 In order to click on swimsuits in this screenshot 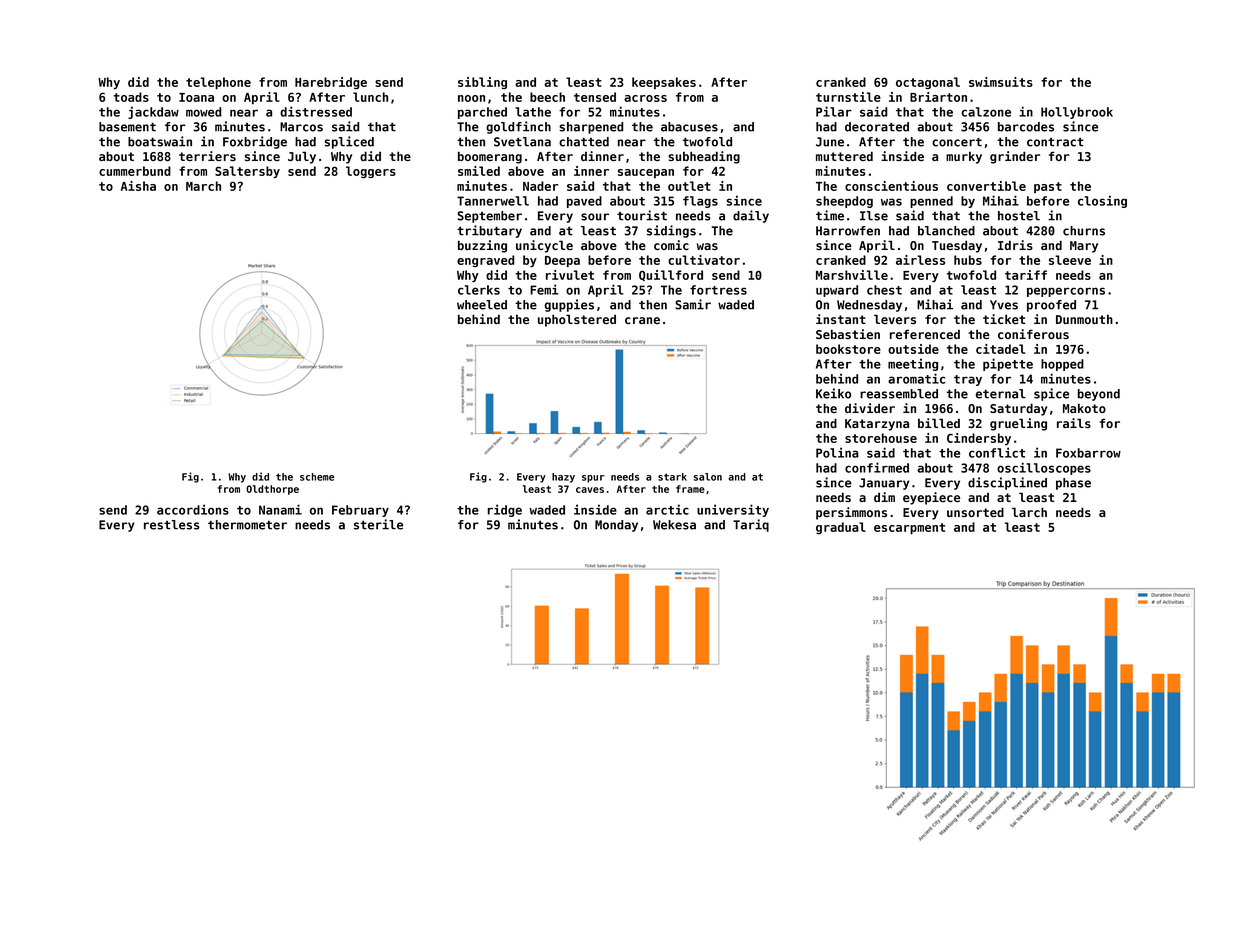, I will do `click(1001, 82)`.
